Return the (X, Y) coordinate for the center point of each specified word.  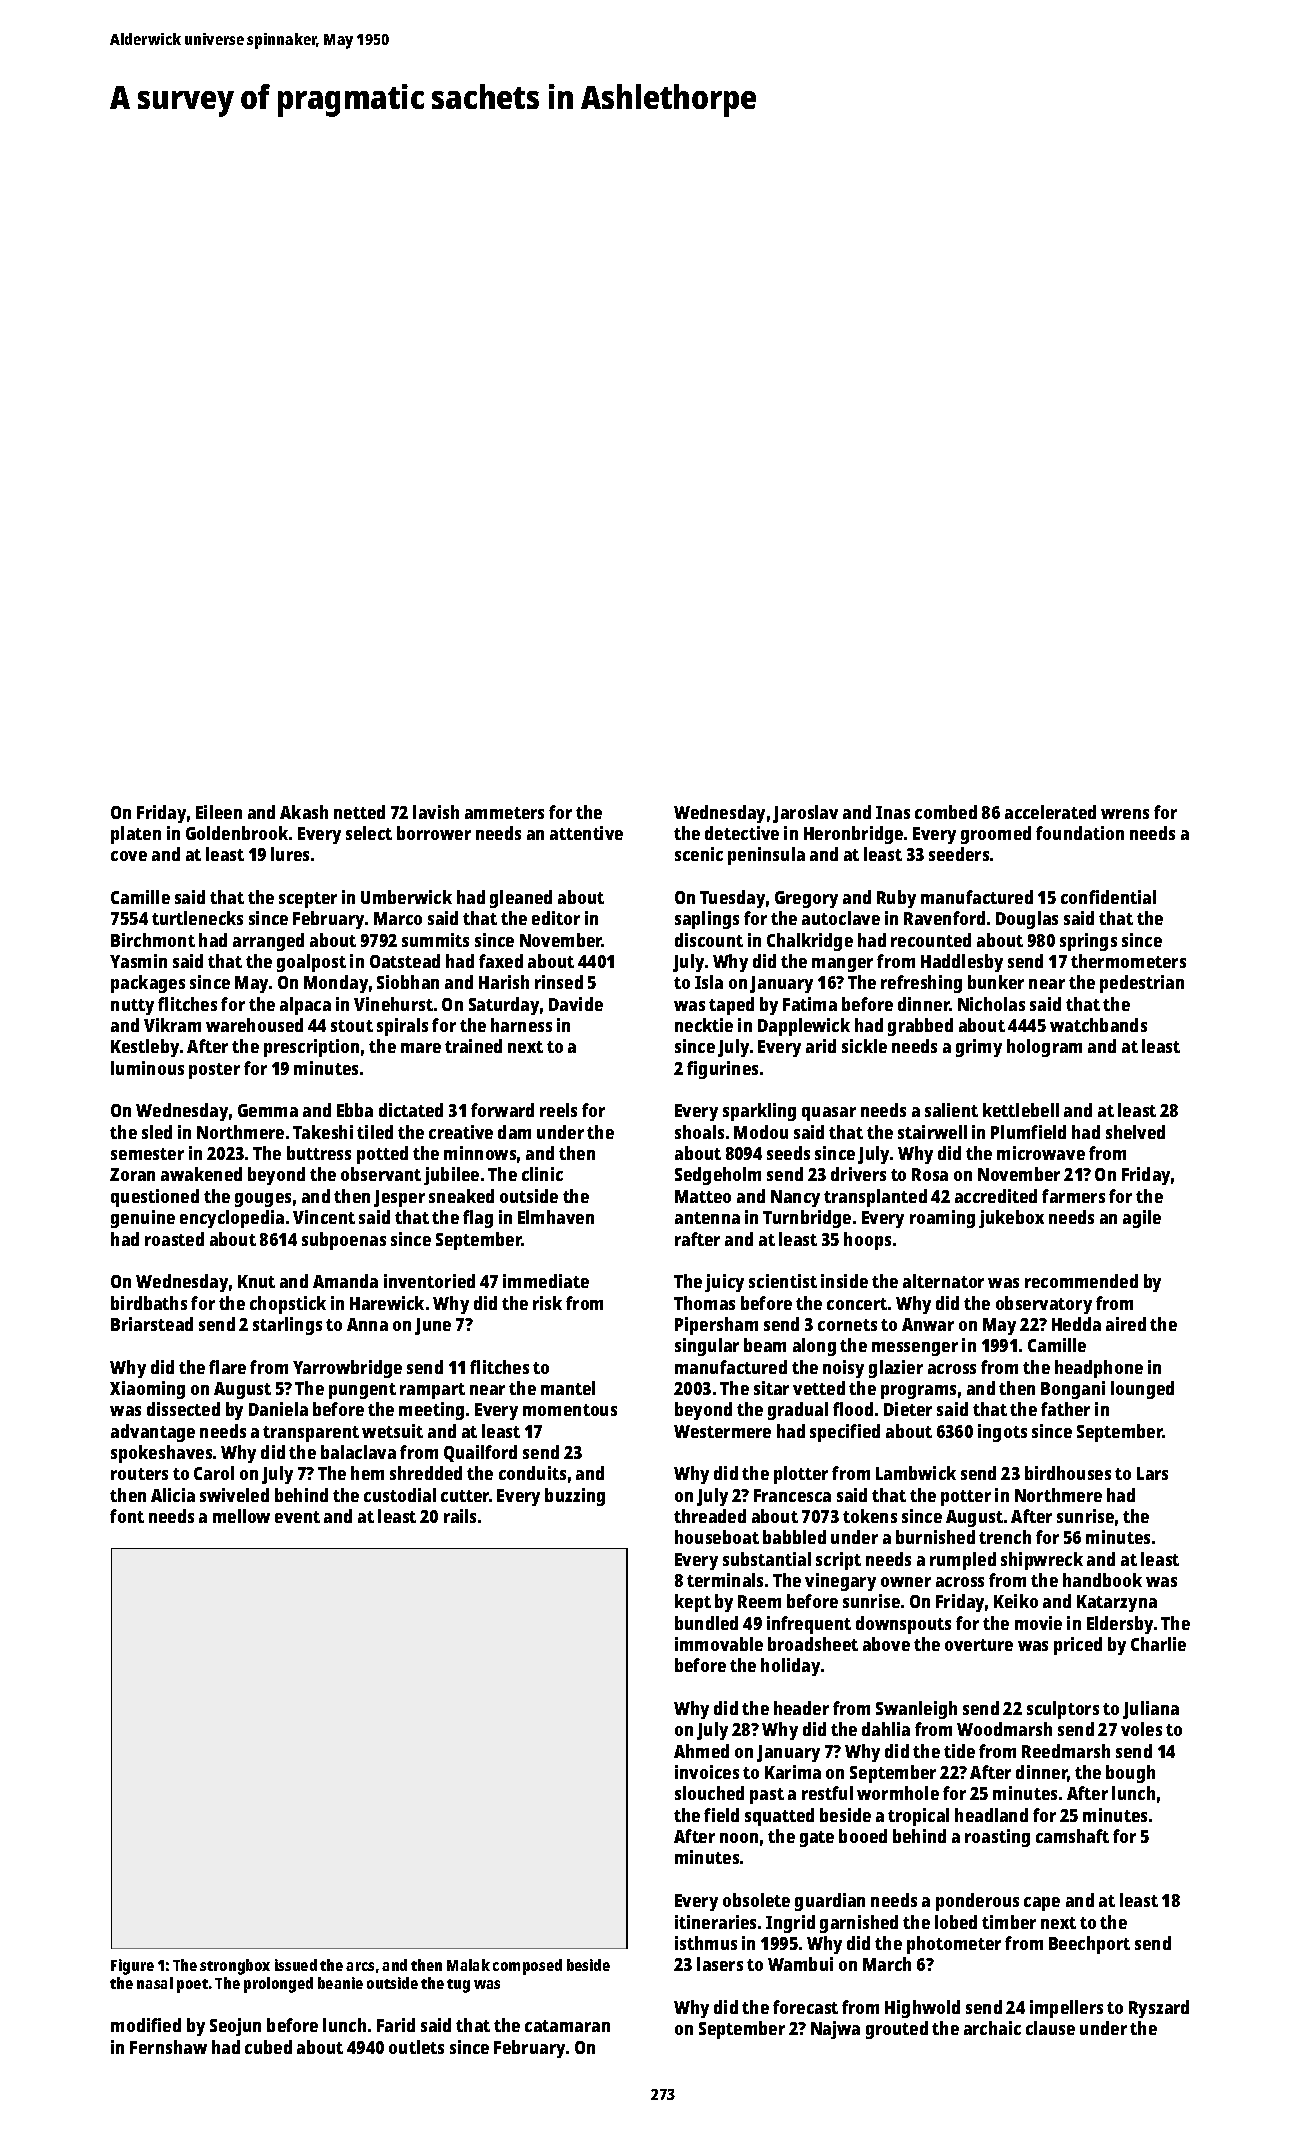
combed (946, 812)
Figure (132, 1967)
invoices (707, 1772)
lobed (956, 1922)
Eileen (219, 812)
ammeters (504, 813)
